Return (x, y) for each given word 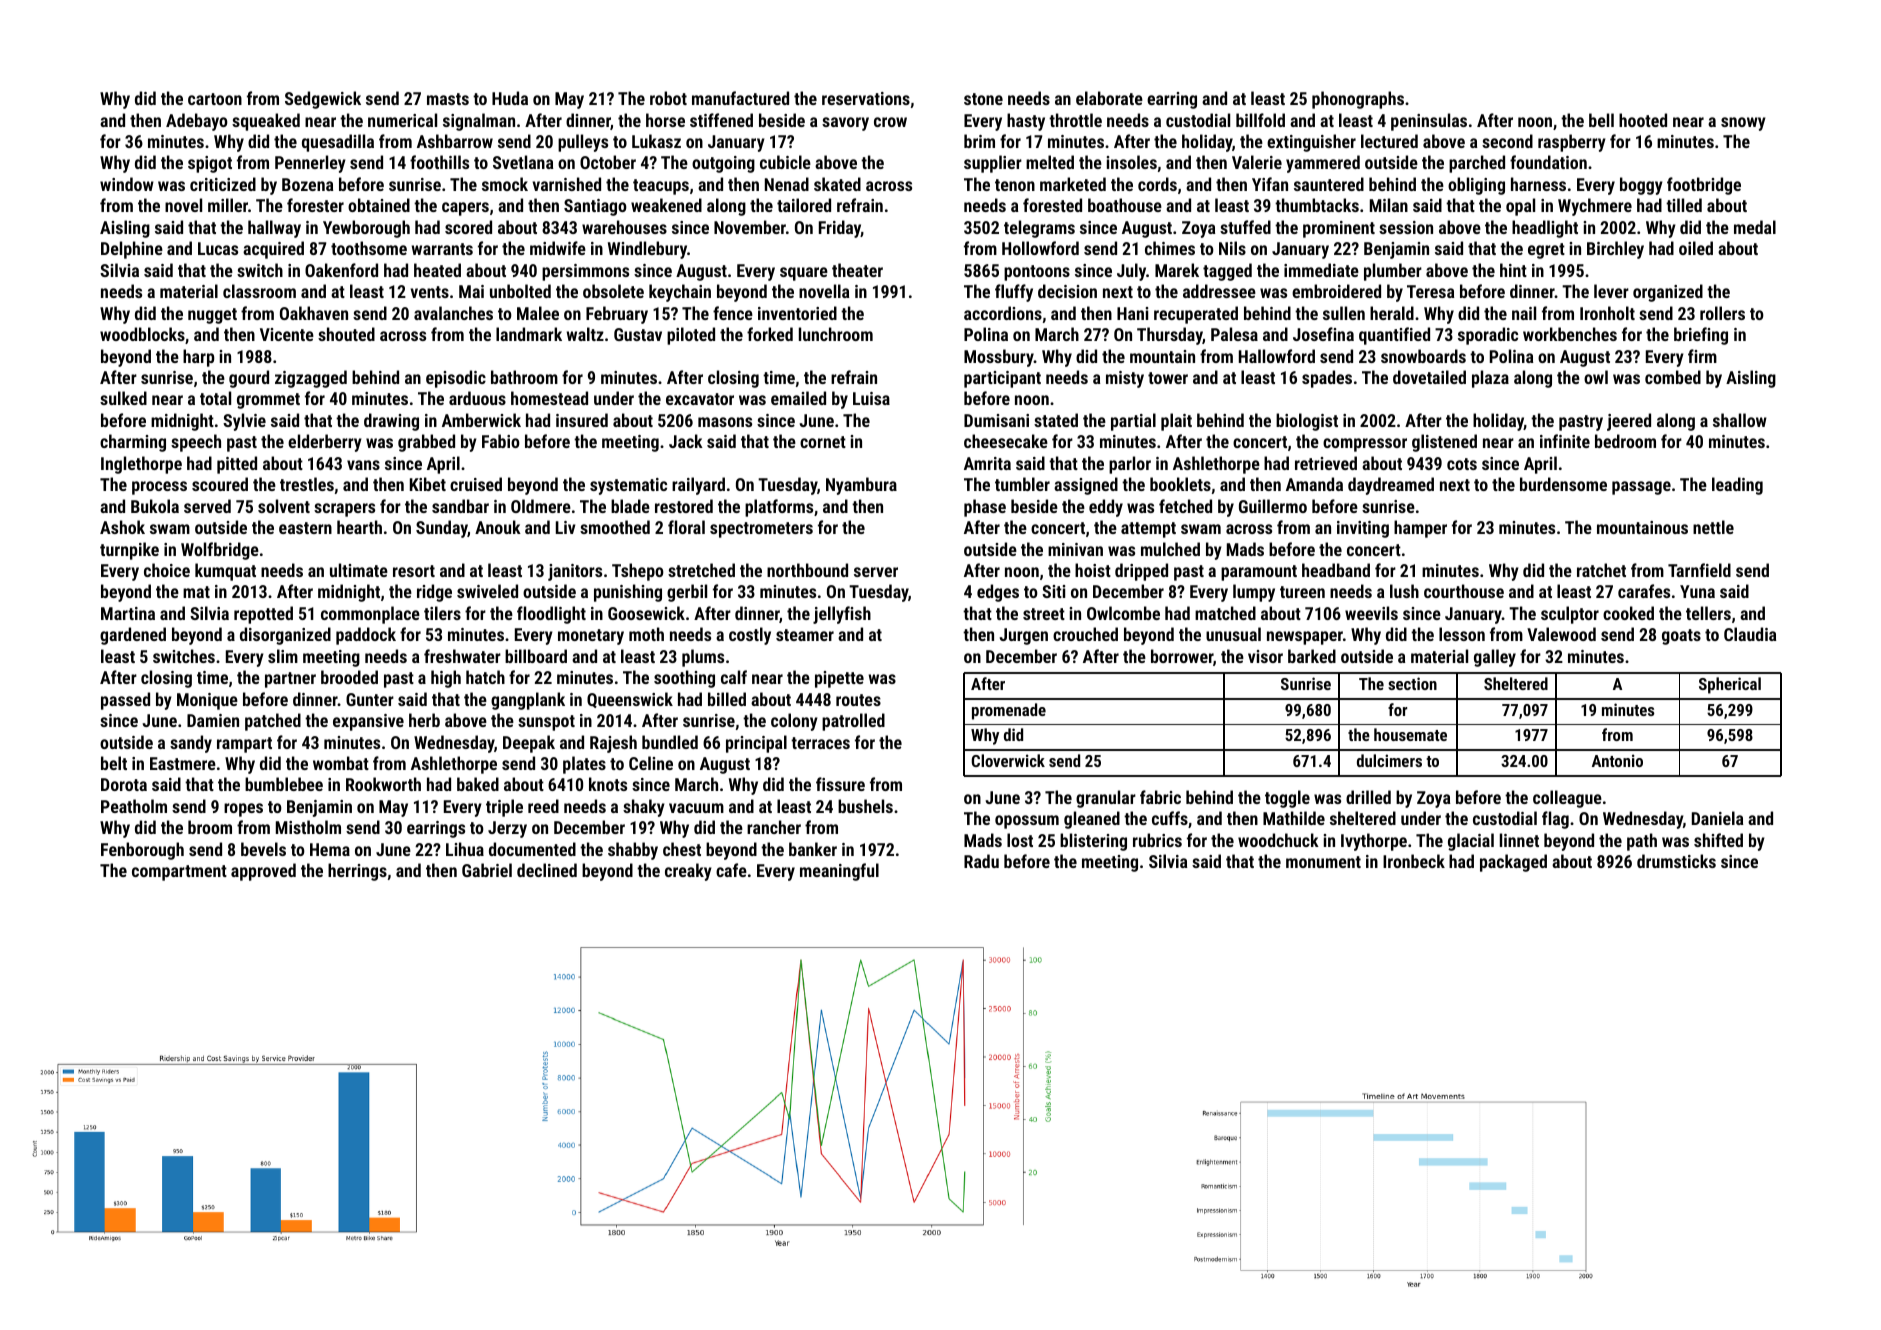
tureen (1302, 592)
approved (263, 872)
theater (857, 270)
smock (505, 184)
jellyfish (842, 615)
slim (283, 656)
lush (1404, 591)
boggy (1641, 186)
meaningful (839, 872)
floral (686, 527)
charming (133, 443)
